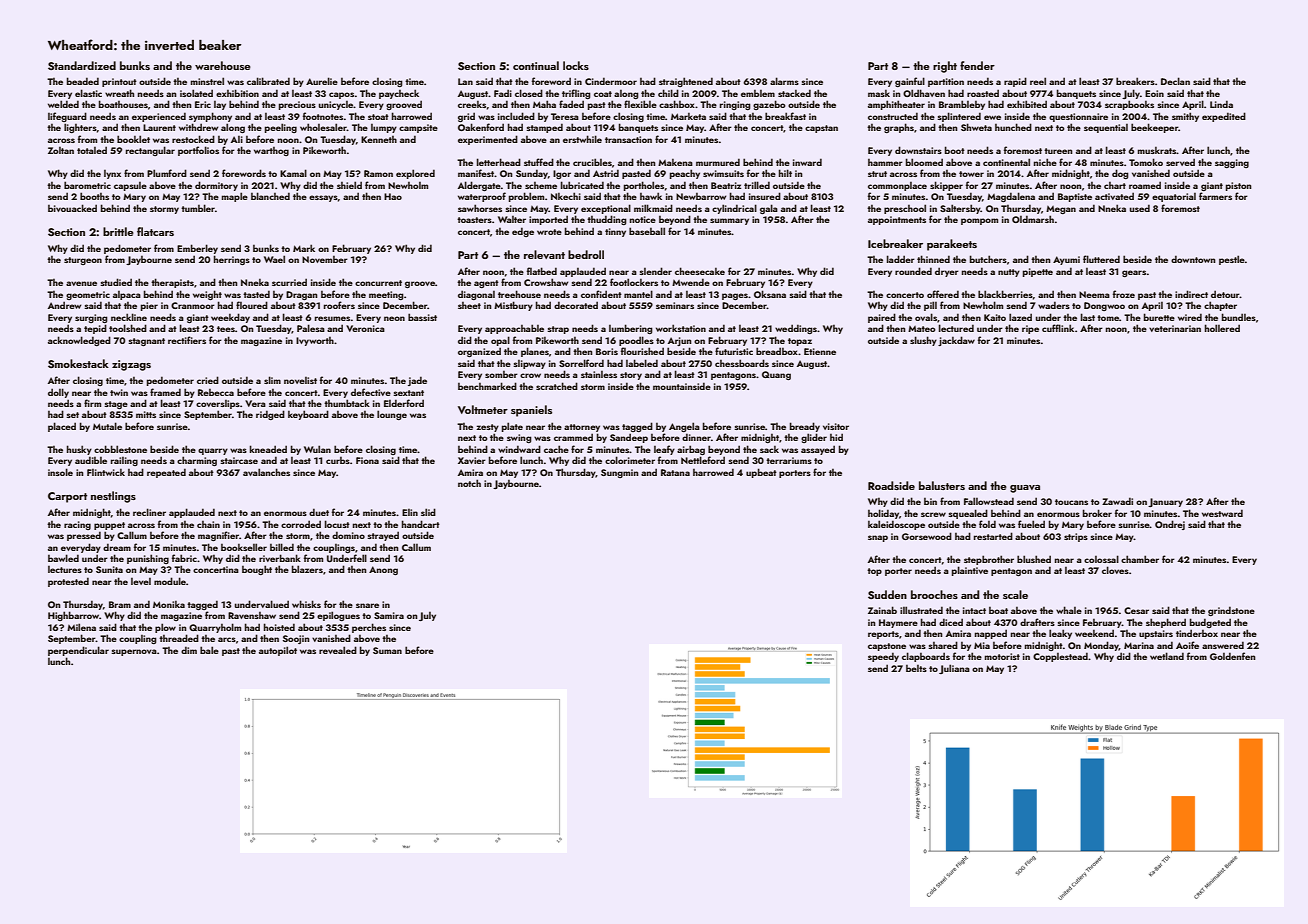  Describe the element at coordinates (1078, 117) in the screenshot. I see `questionnaire` at that location.
